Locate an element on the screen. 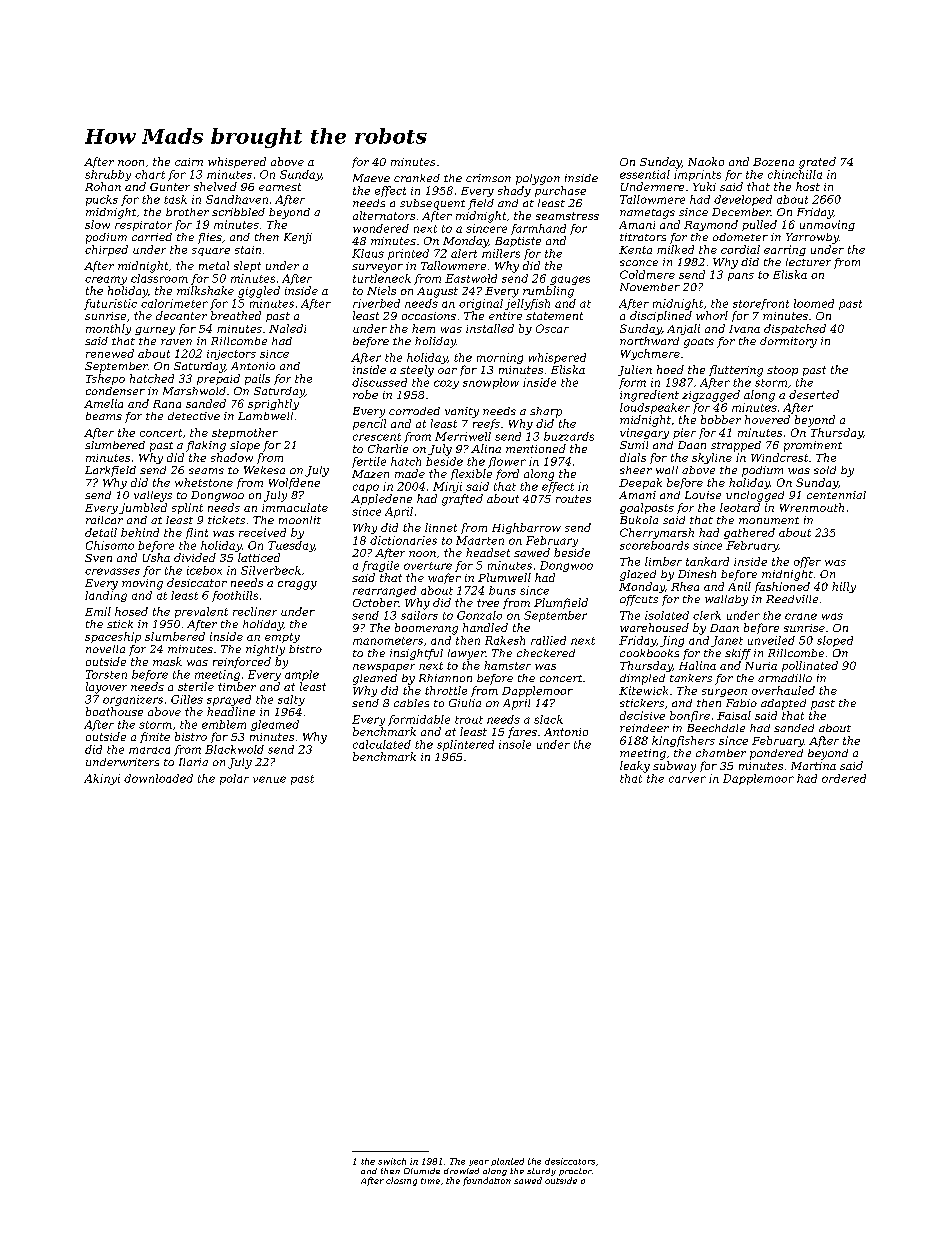 This screenshot has width=952, height=1233. proctor is located at coordinates (575, 1172).
